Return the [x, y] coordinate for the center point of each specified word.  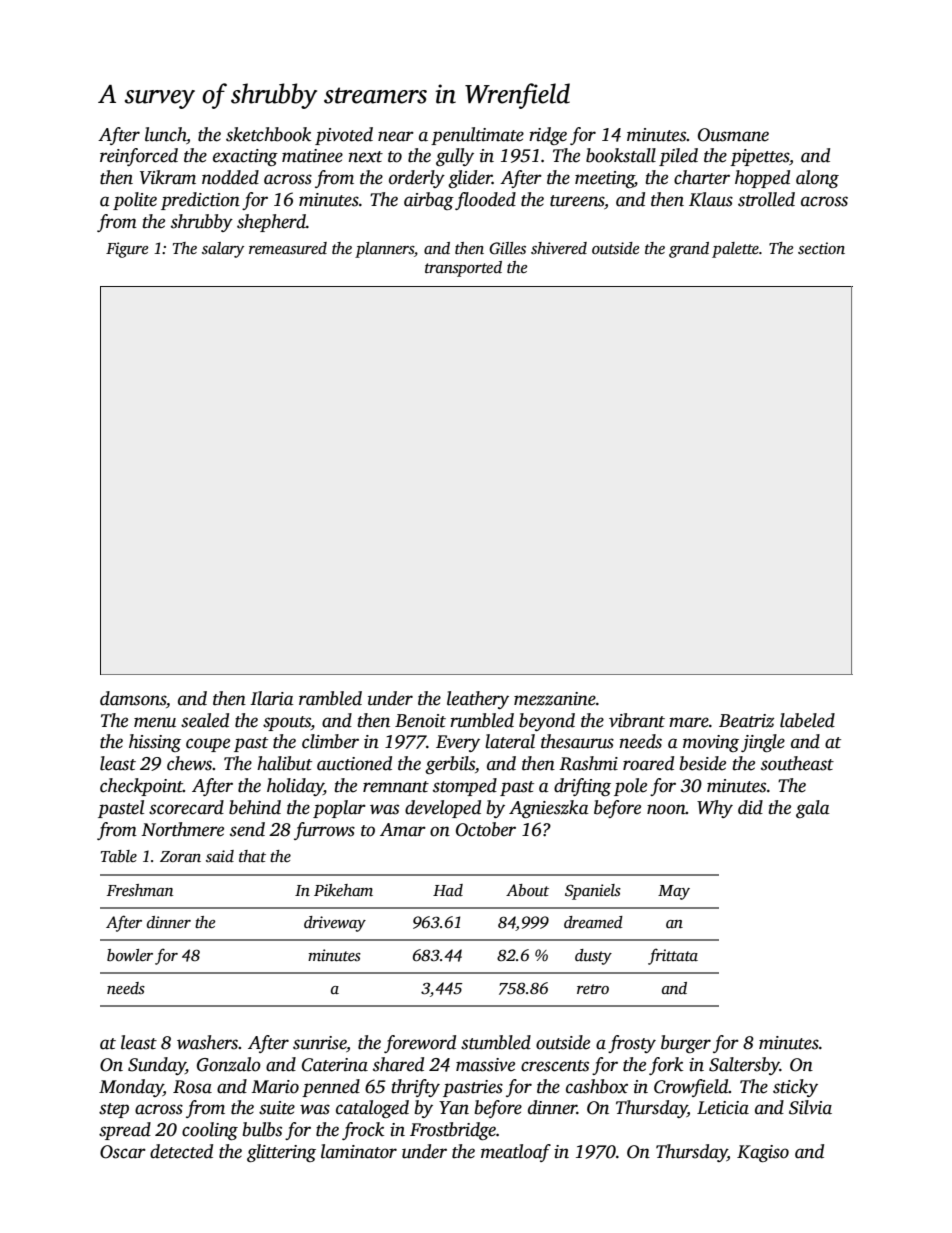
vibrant [637, 720]
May [674, 892]
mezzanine [555, 699]
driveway [335, 924]
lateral [510, 741]
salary [223, 250]
